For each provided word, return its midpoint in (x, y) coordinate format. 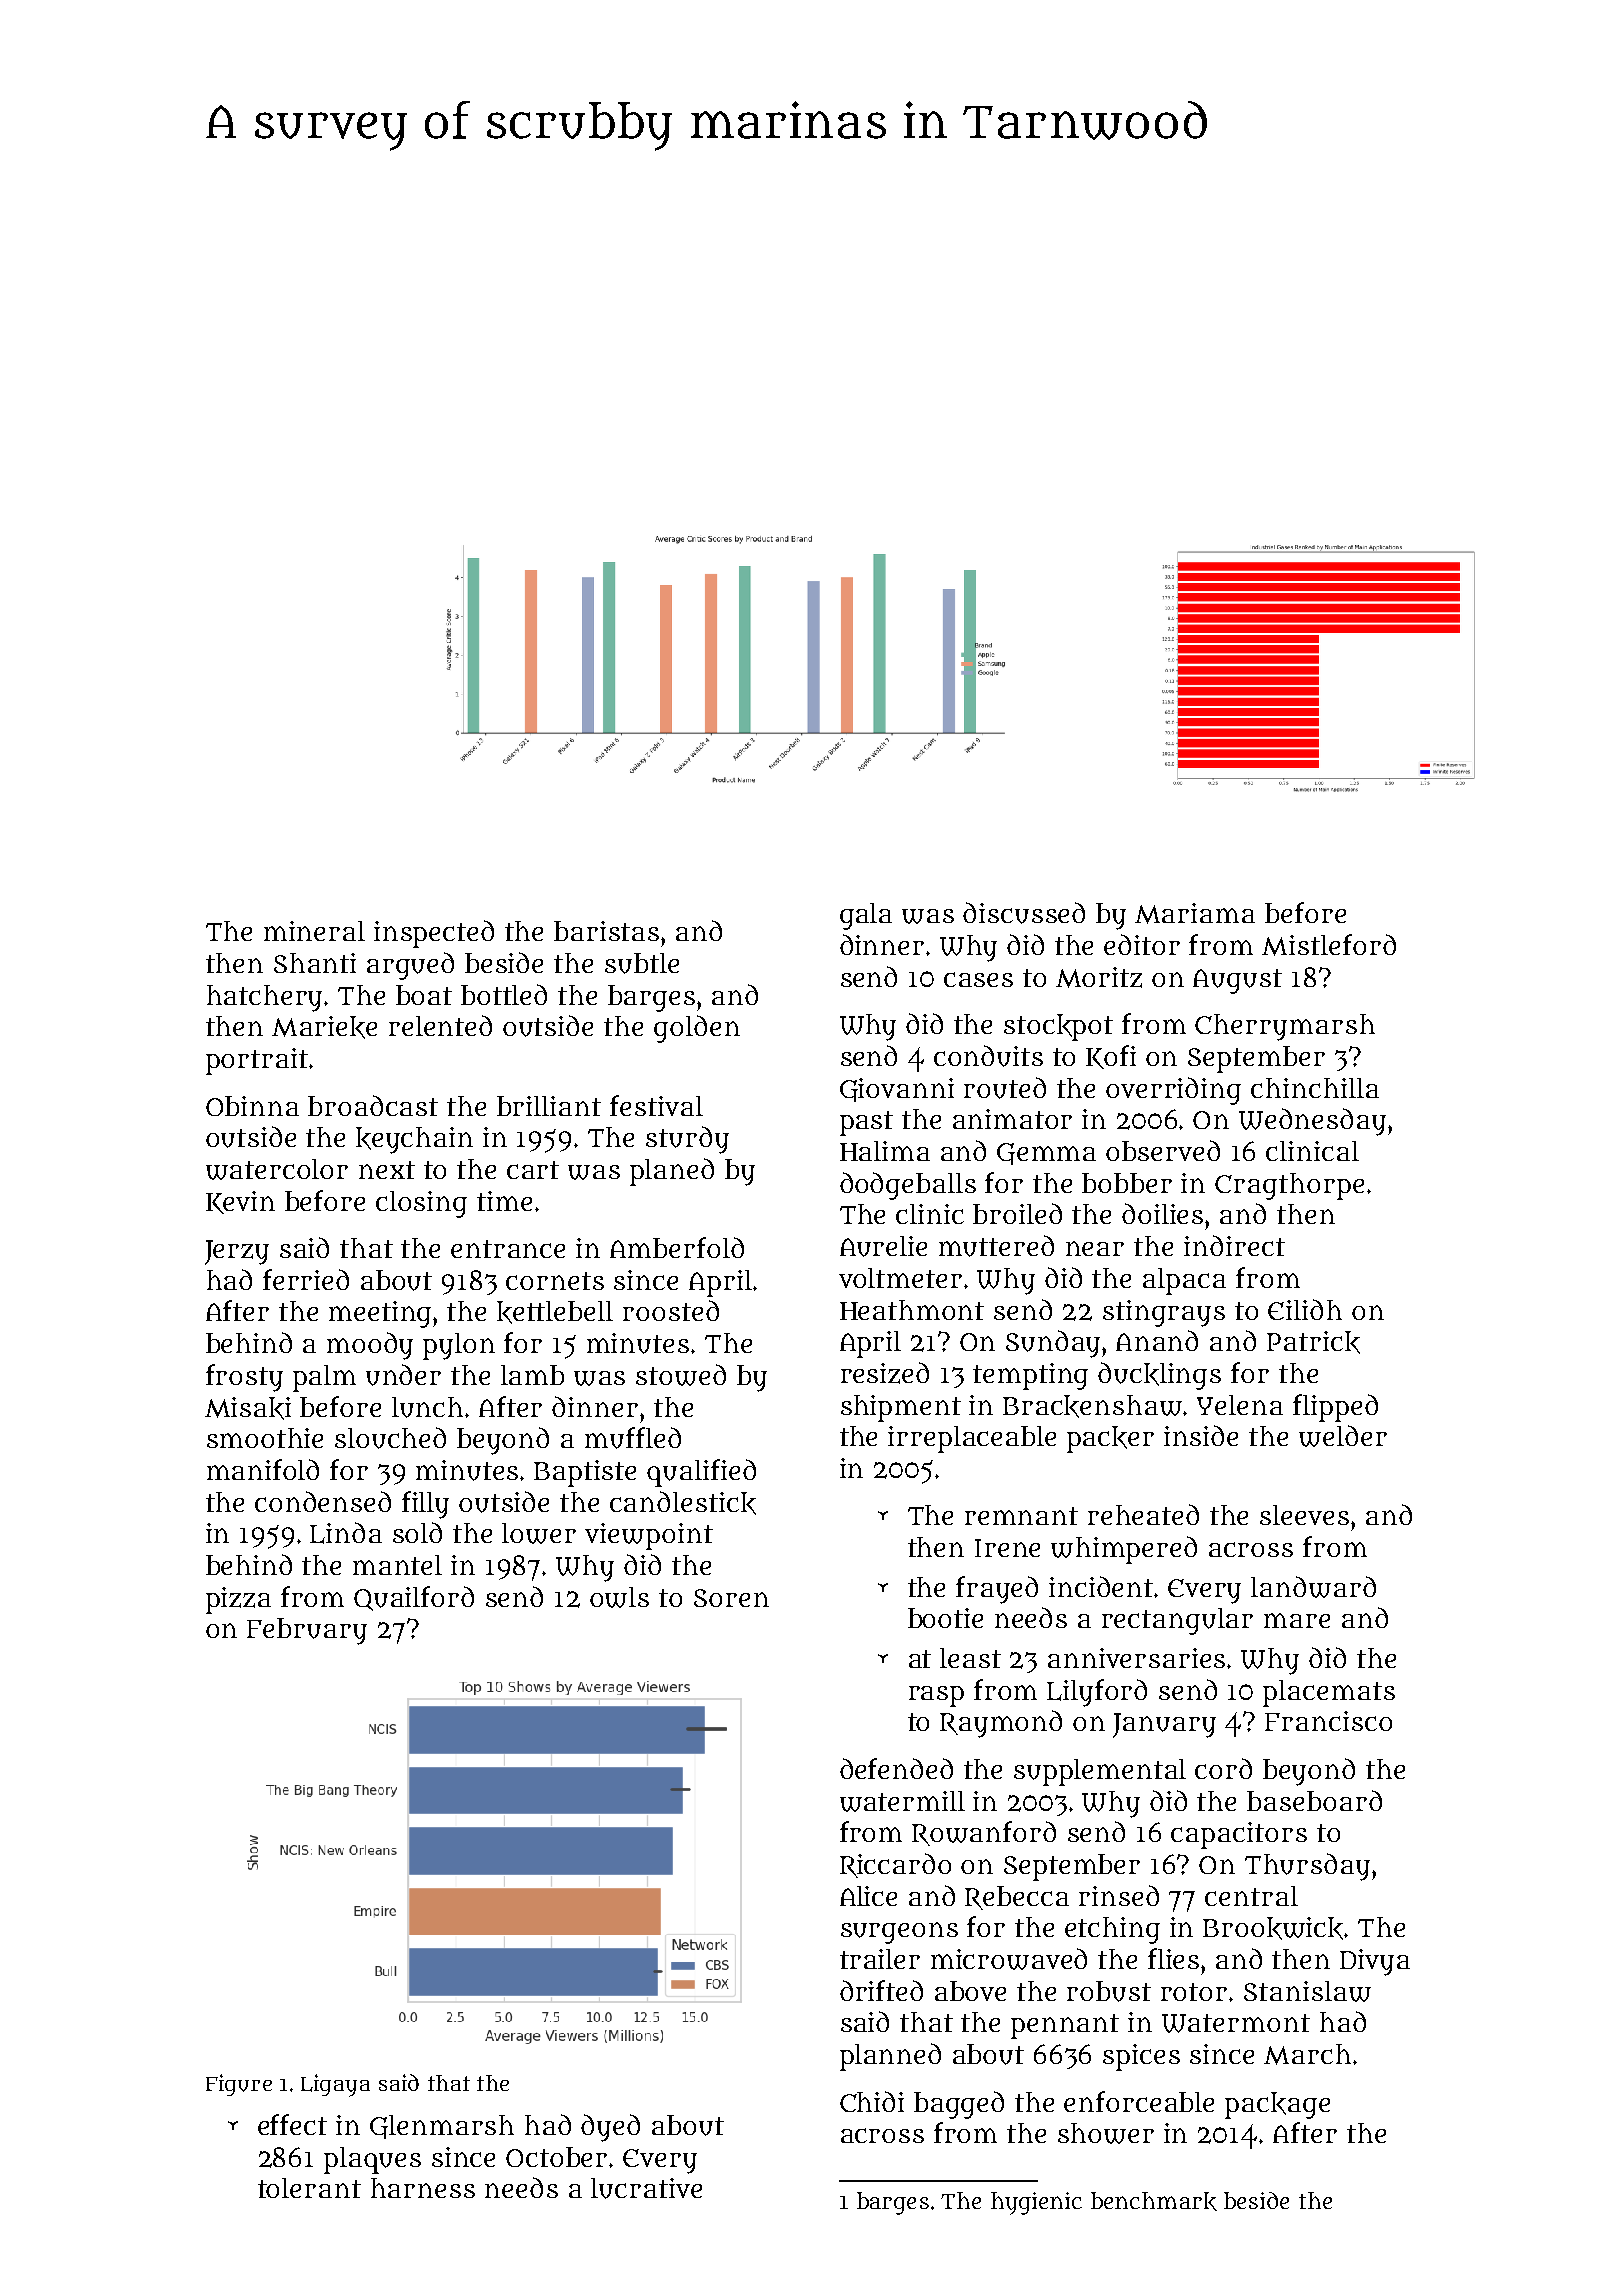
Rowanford (984, 1833)
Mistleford (1329, 945)
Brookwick (1274, 1928)
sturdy (687, 1140)
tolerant (309, 2188)
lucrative (646, 2188)
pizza (238, 1600)
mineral (314, 931)
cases (978, 979)
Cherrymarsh (1285, 1027)
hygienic (1036, 2203)
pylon (459, 1346)
